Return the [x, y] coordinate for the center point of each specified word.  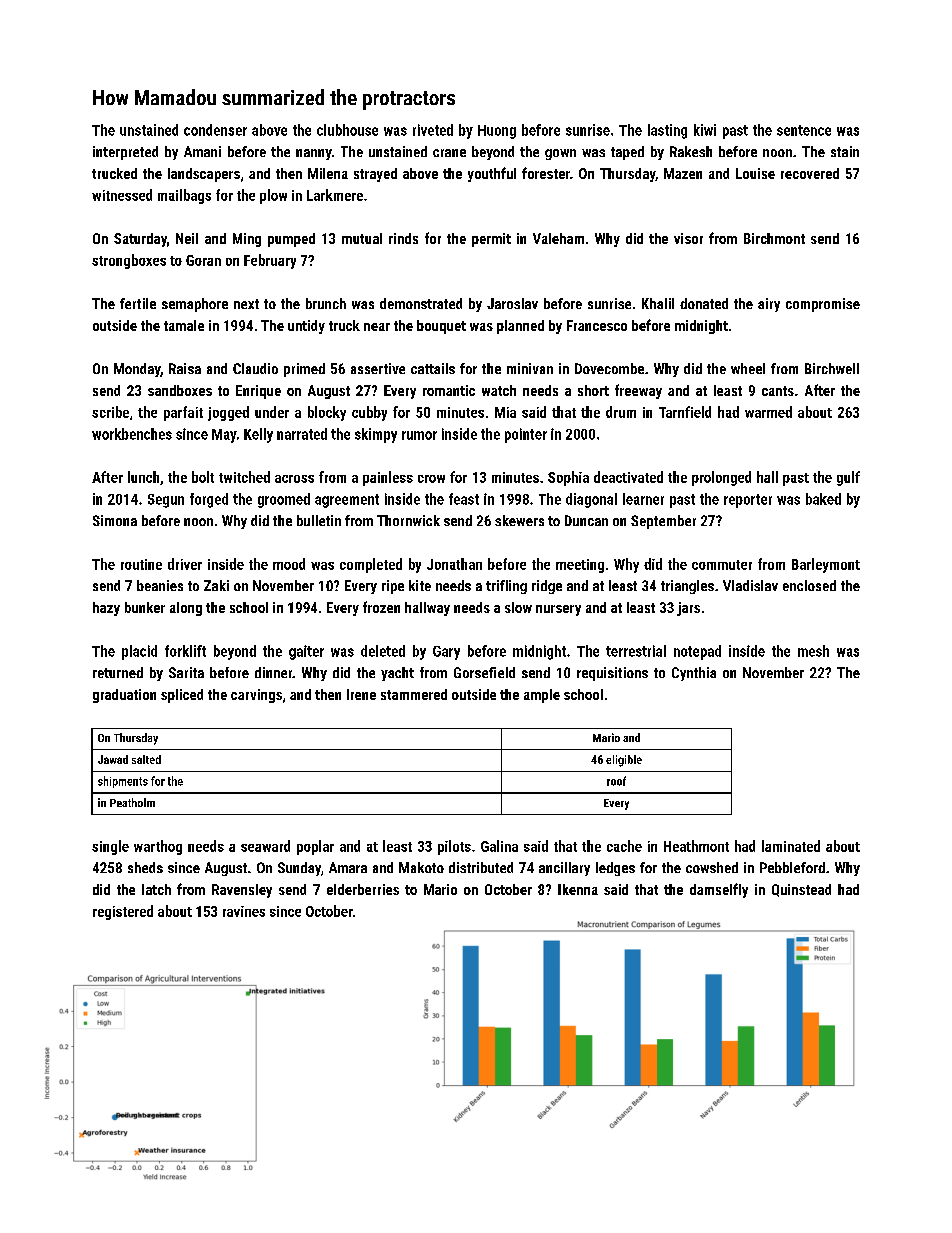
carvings [256, 696]
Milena [328, 173]
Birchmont [774, 238]
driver [185, 564]
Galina [499, 846]
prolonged [721, 478]
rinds [403, 238]
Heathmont [696, 846]
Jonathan [454, 564]
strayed [375, 175]
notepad [697, 652]
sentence [804, 130]
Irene [361, 694]
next [246, 304]
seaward [265, 846]
